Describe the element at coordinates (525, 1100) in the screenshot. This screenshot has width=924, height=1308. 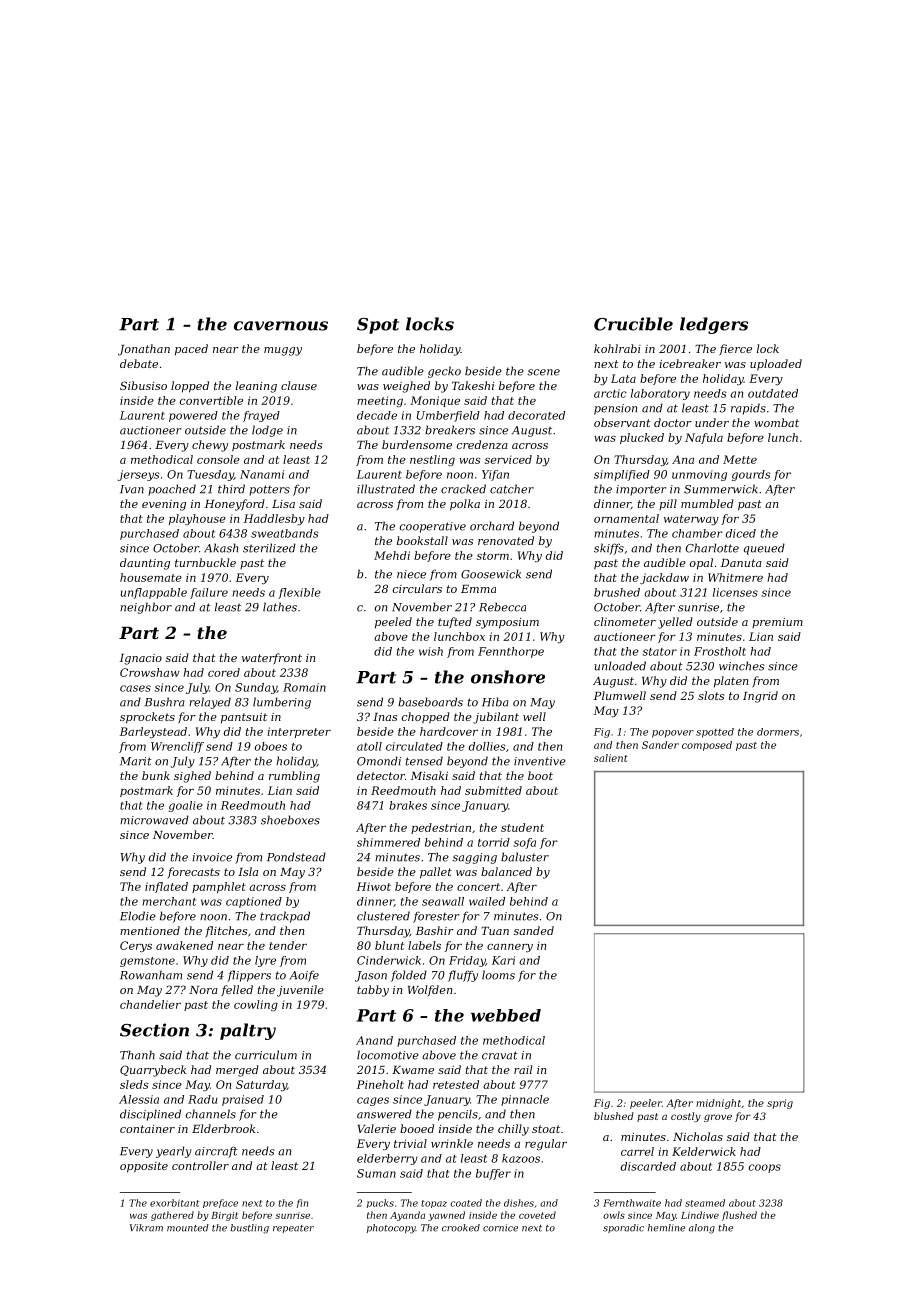
I see `pinnacle` at that location.
